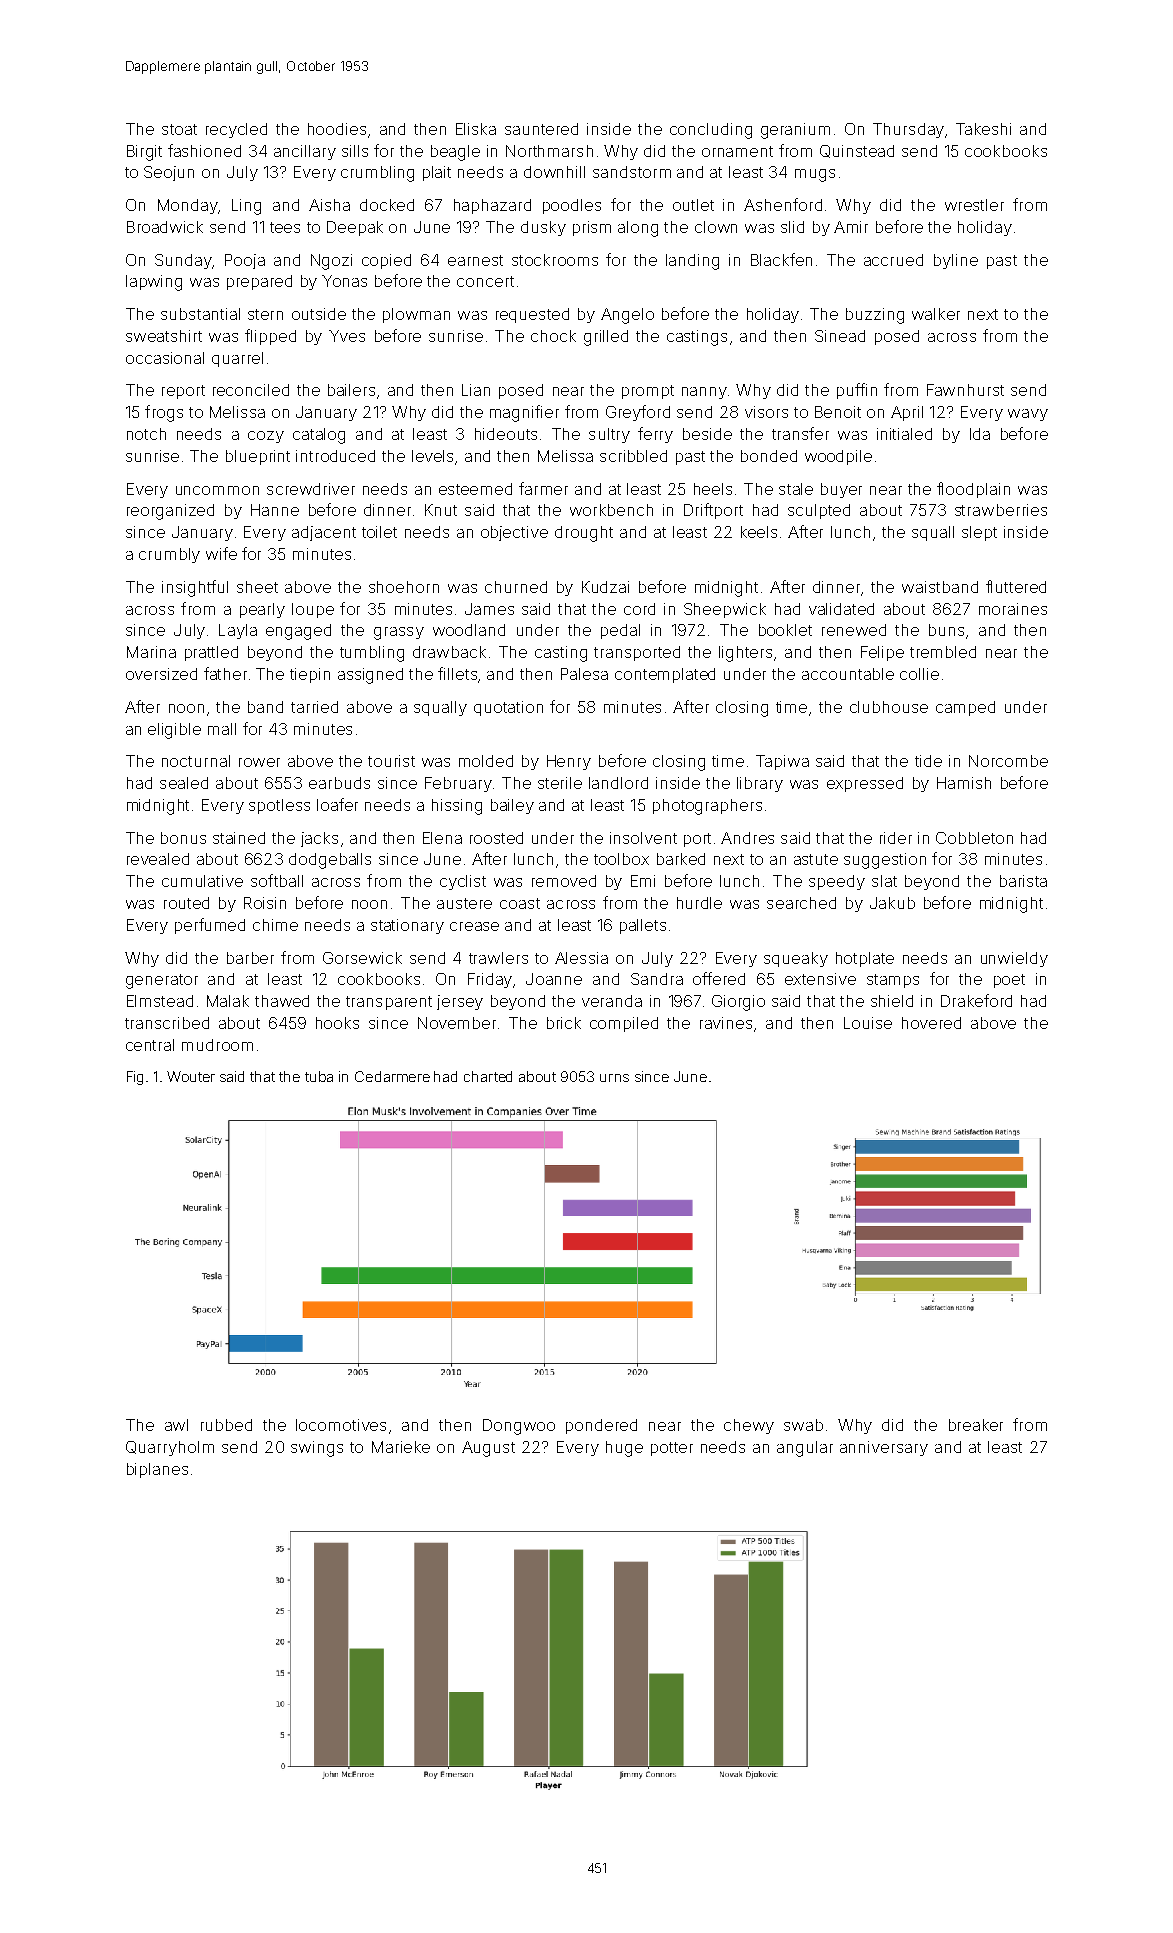  I want to click on byline, so click(956, 261).
